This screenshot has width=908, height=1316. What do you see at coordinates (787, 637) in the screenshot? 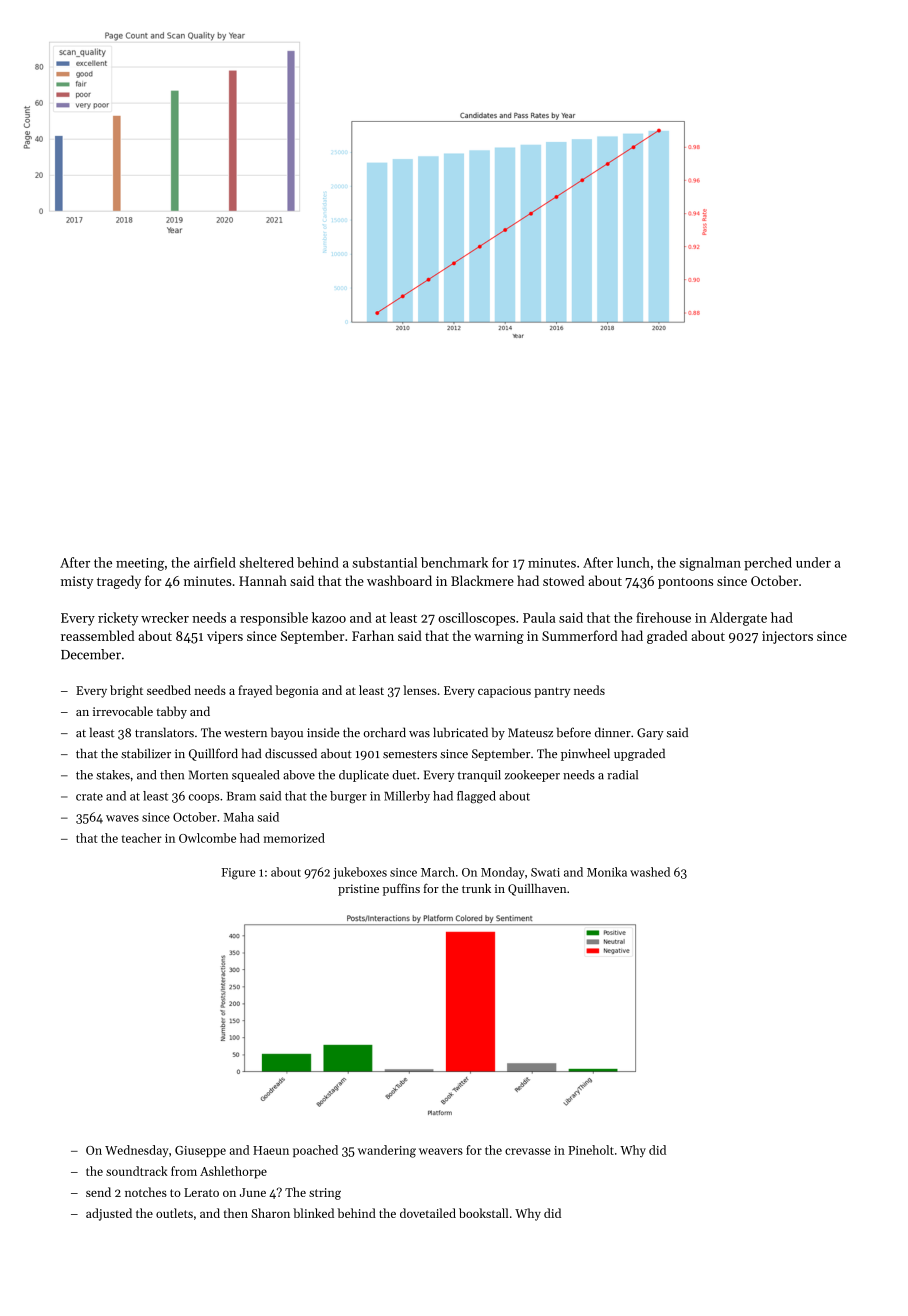
I see `injectors` at bounding box center [787, 637].
